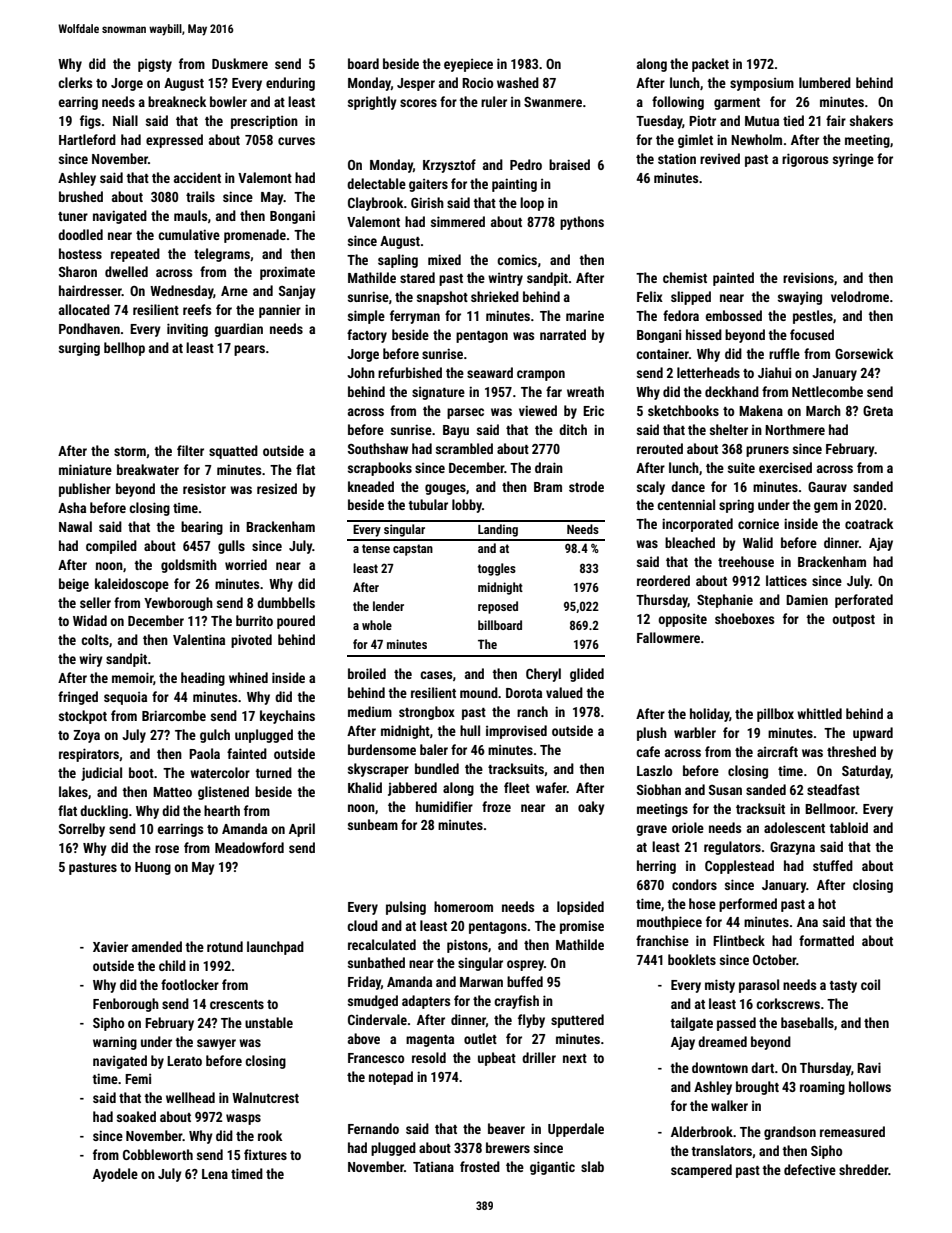  Describe the element at coordinates (701, 1171) in the screenshot. I see `scampered` at that location.
